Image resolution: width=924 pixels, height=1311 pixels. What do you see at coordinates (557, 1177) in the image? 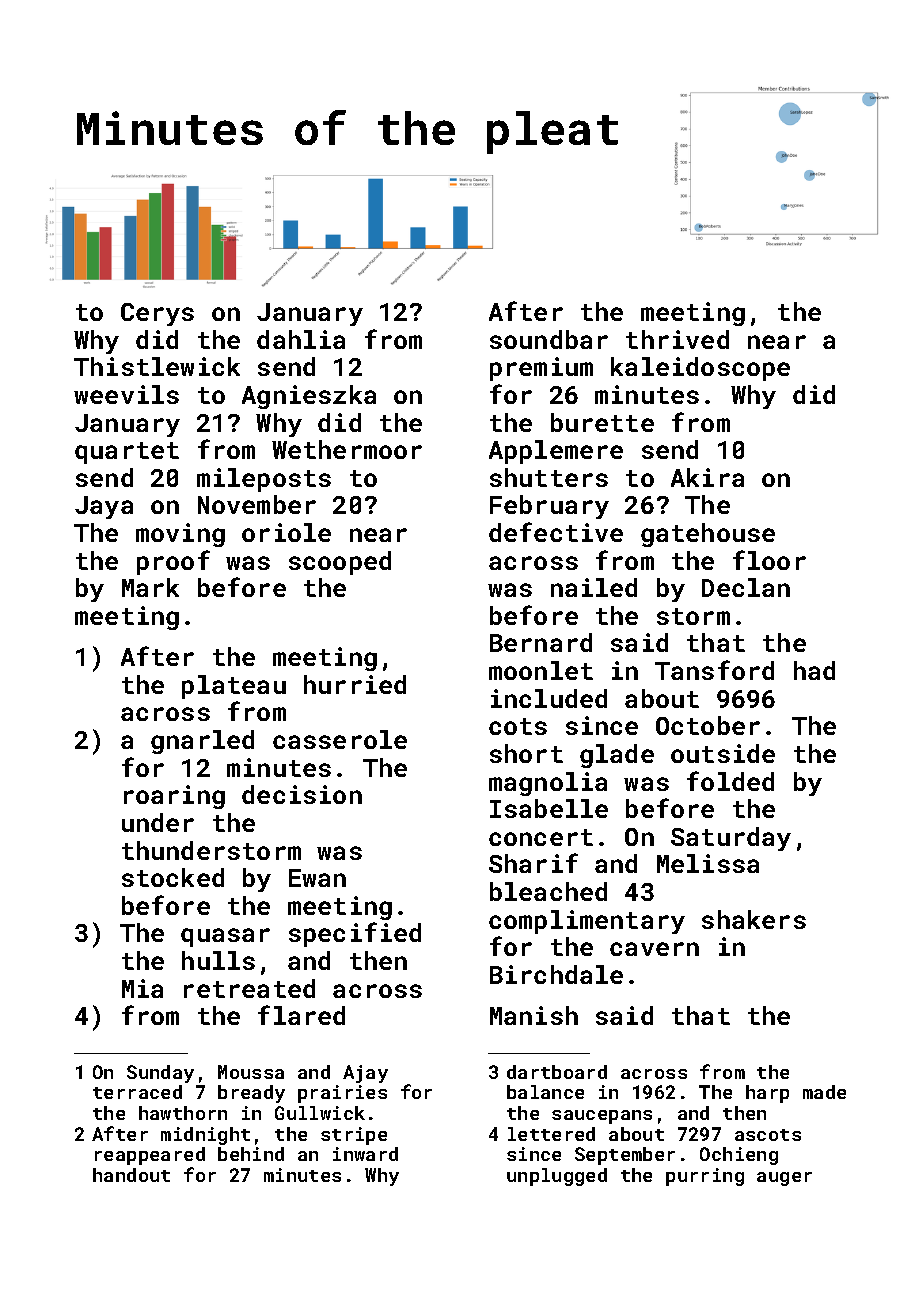
I see `unplugged` at bounding box center [557, 1177].
